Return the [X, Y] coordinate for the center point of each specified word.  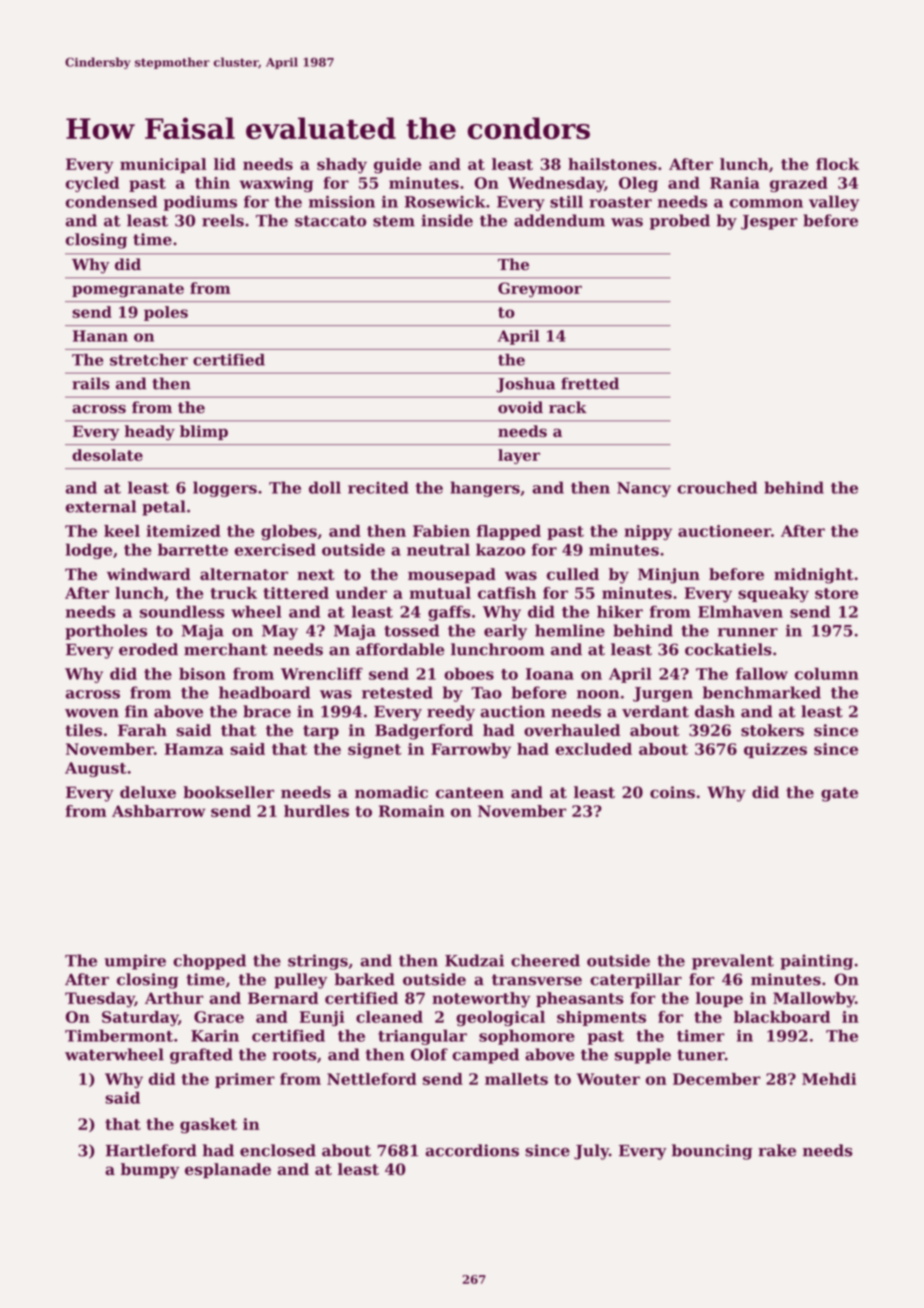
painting [816, 962]
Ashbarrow [159, 811]
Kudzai [474, 960]
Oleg [638, 184]
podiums [200, 203]
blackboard [782, 1017]
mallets [516, 1079]
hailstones [612, 164]
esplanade [228, 1171]
